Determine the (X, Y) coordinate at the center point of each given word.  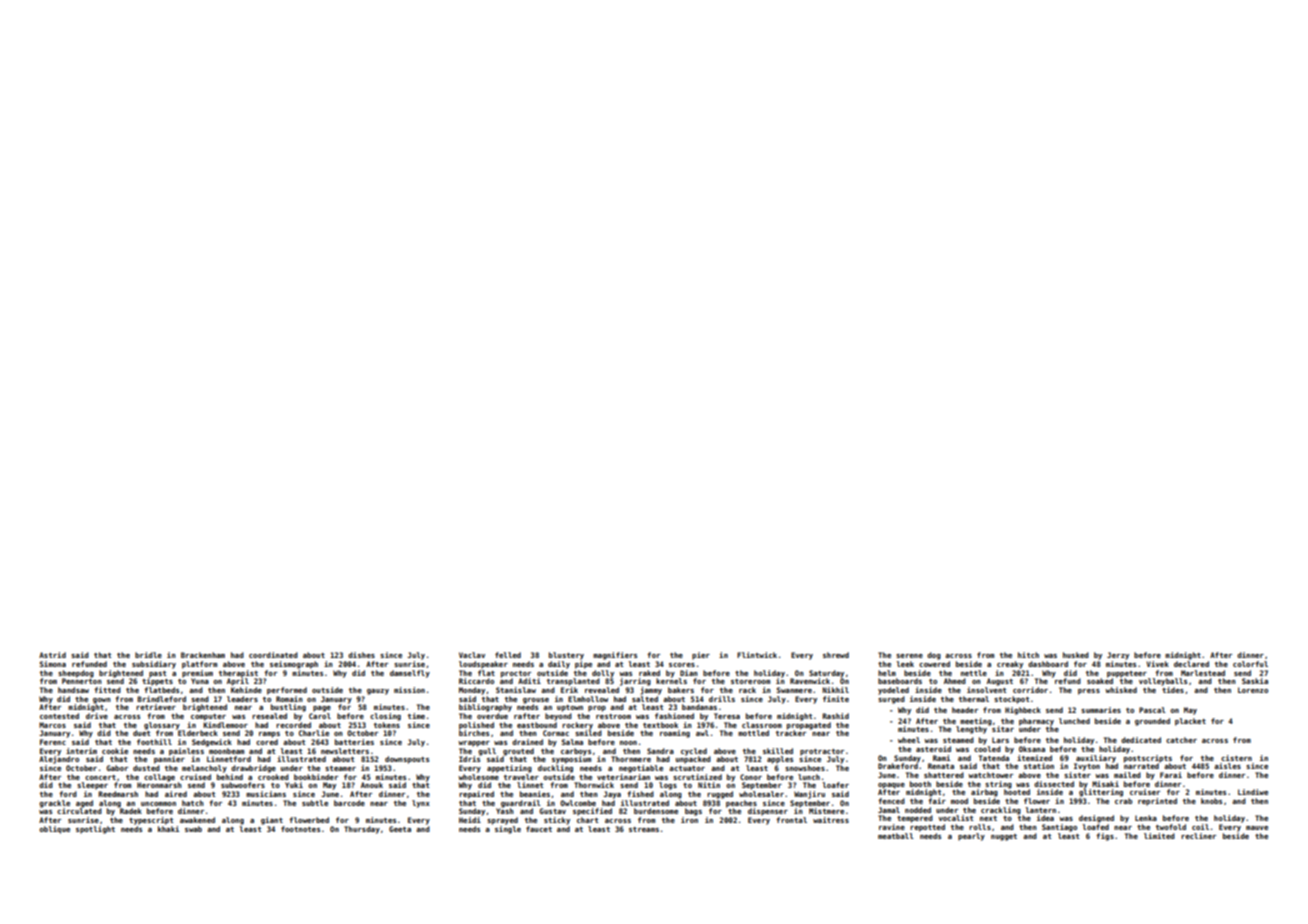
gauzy (378, 692)
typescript (151, 821)
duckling (555, 769)
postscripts (1148, 759)
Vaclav (472, 655)
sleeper (92, 786)
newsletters (345, 751)
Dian (689, 673)
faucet (539, 829)
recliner (1198, 836)
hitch (1028, 655)
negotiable (641, 769)
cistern (1236, 758)
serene (909, 656)
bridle (148, 655)
